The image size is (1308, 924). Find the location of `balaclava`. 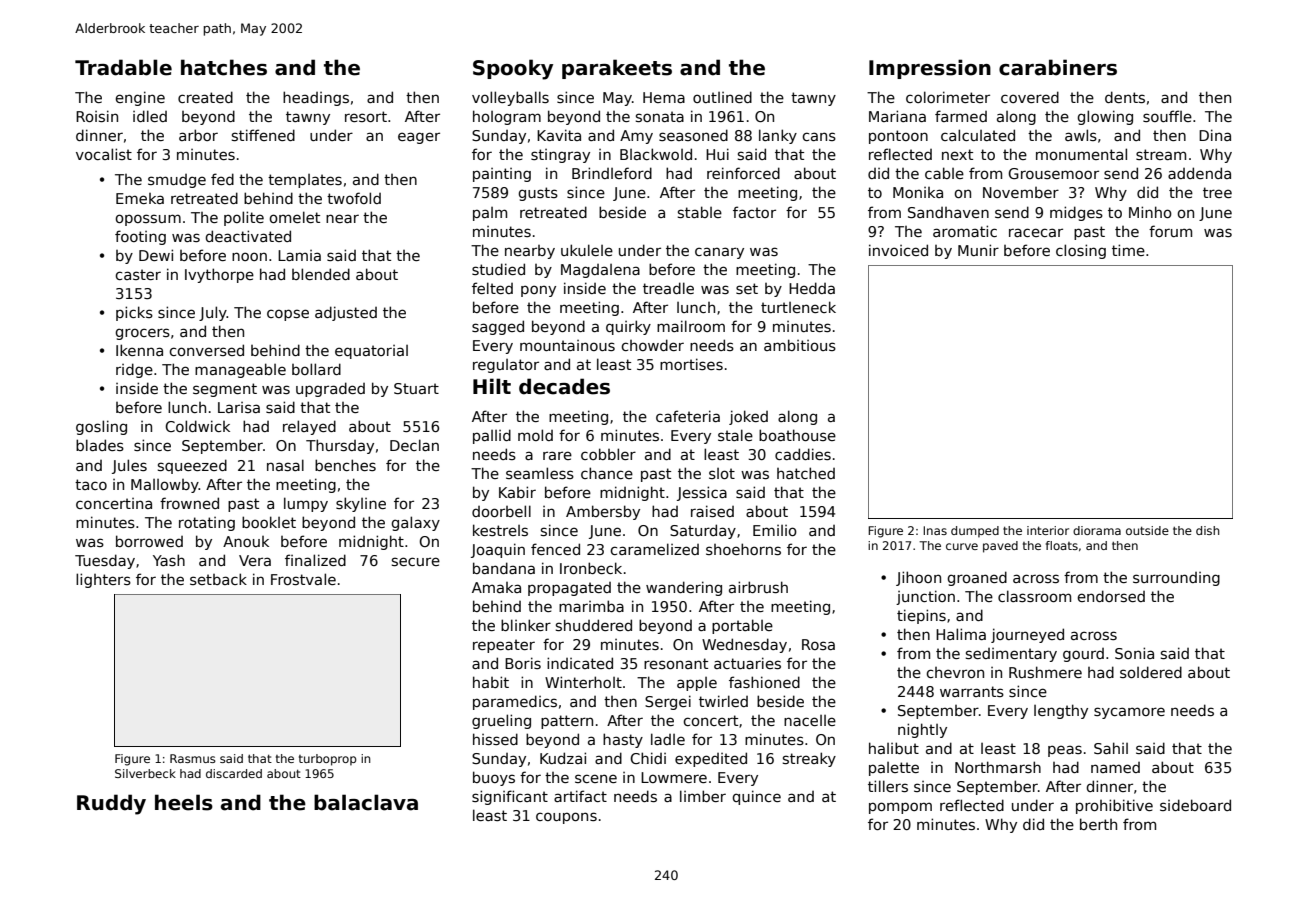

balaclava is located at coordinates (366, 802).
